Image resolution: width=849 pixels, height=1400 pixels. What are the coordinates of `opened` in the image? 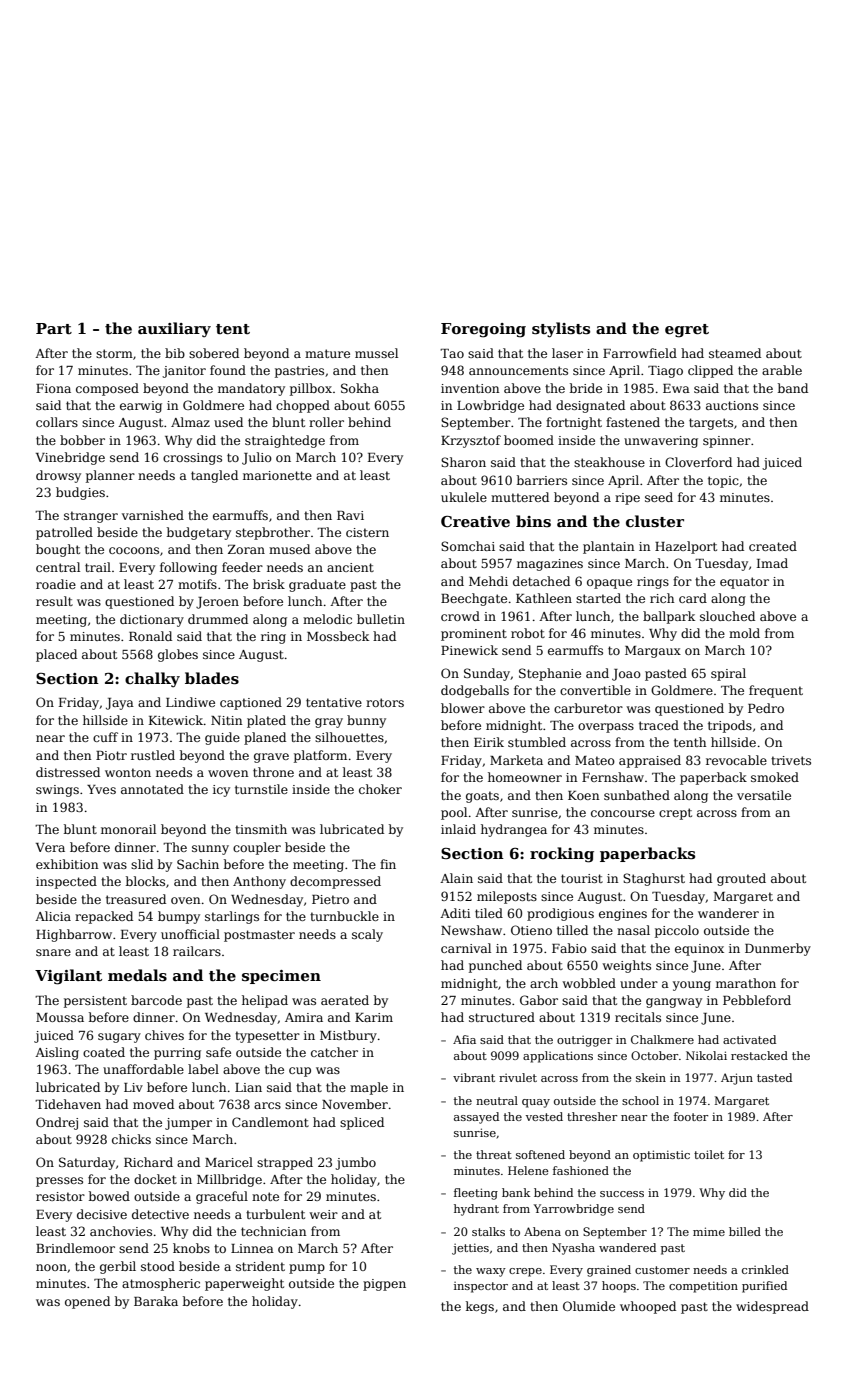 It's located at (87, 1302).
